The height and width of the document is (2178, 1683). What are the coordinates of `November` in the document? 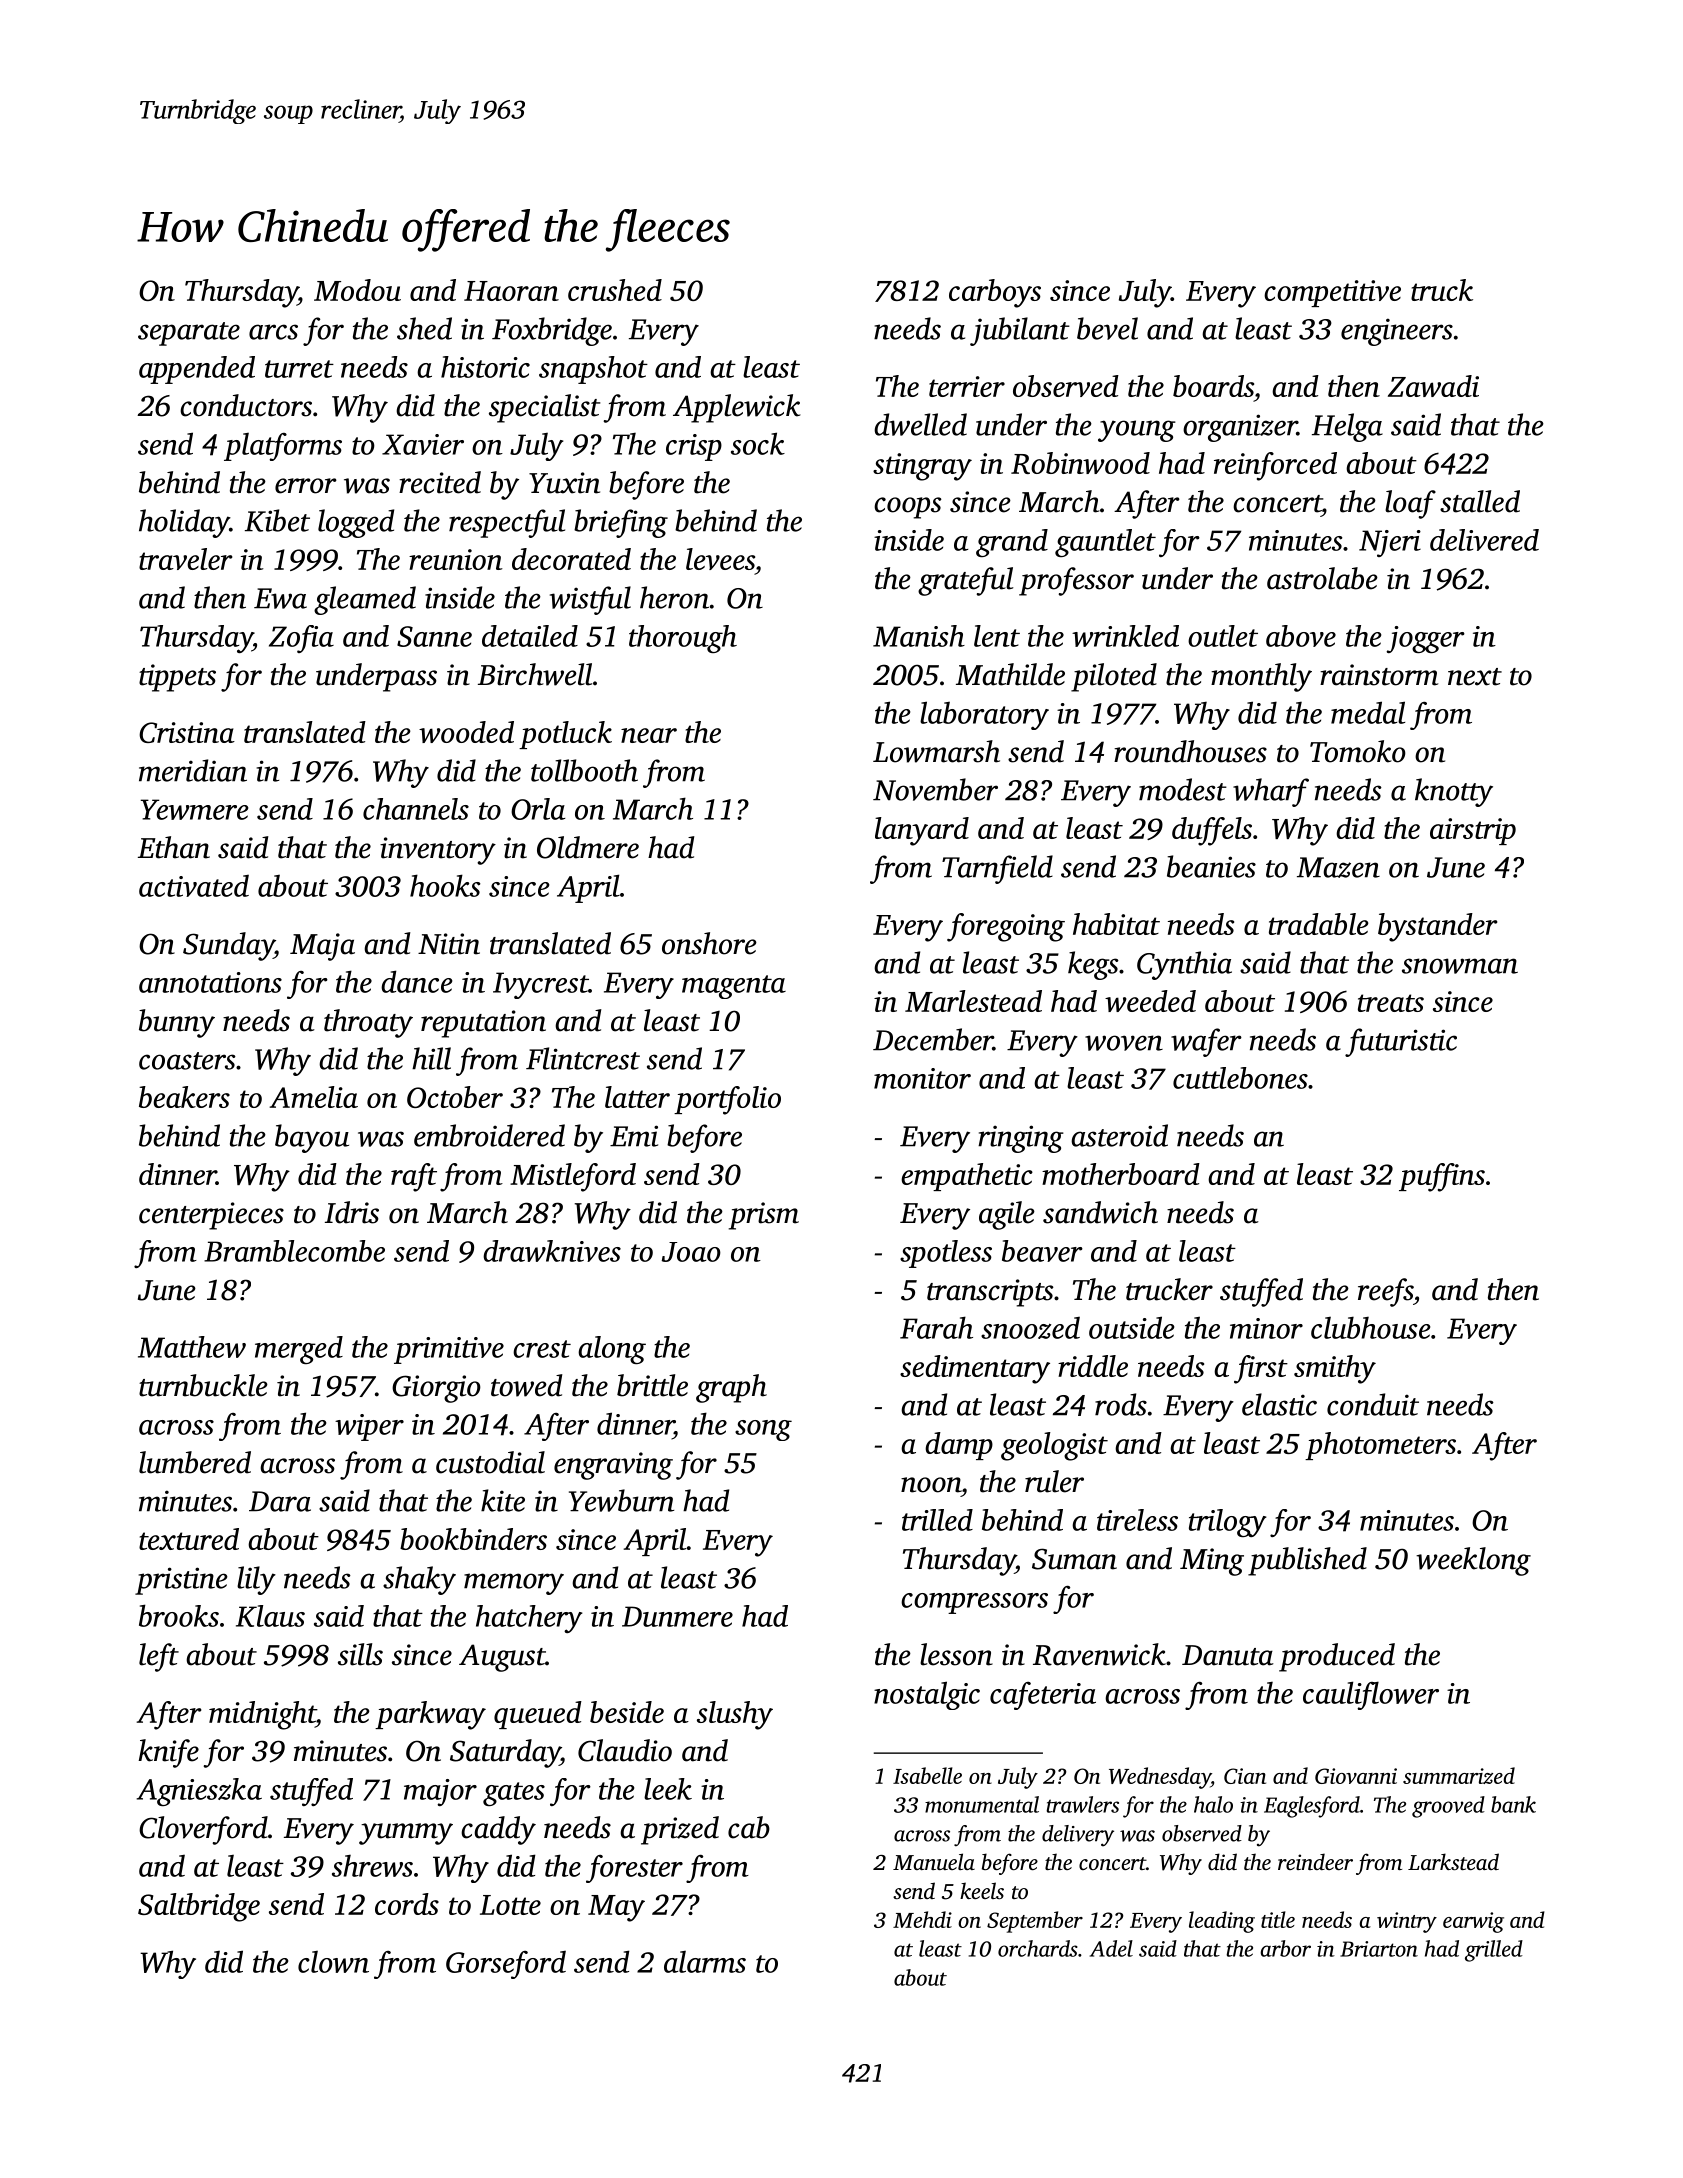 It's located at (935, 789).
